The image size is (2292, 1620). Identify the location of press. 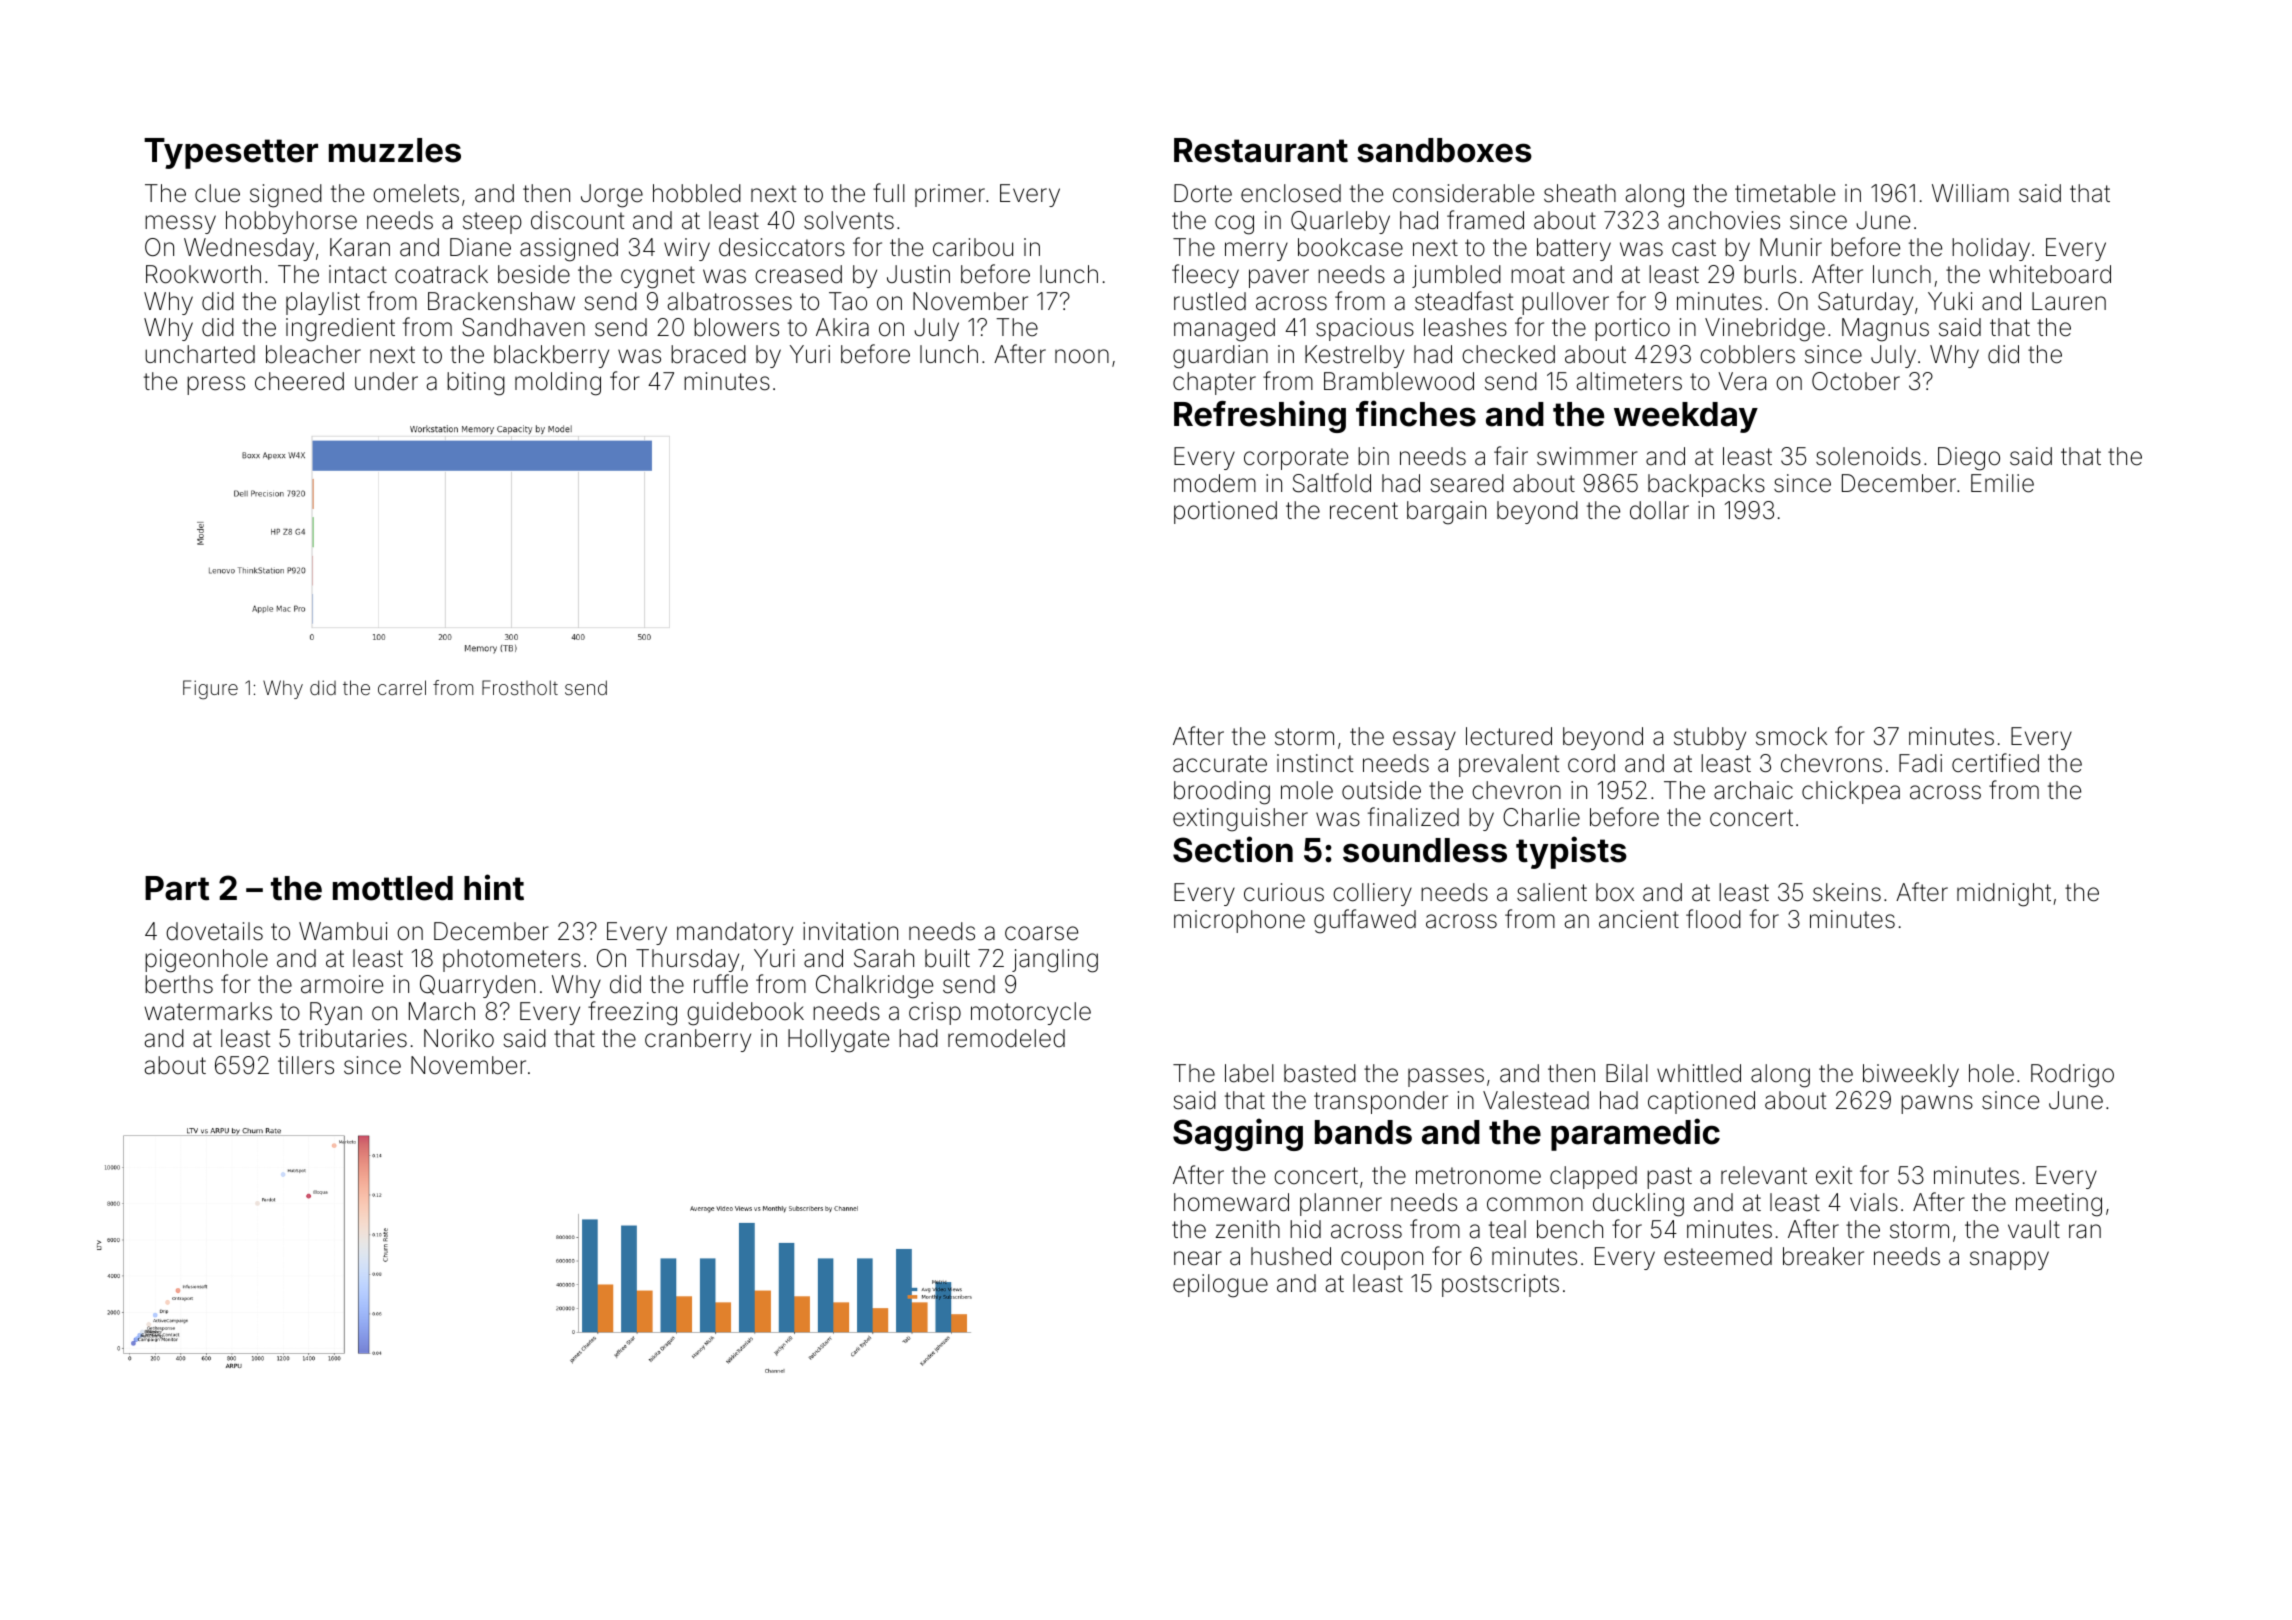
(216, 385).
